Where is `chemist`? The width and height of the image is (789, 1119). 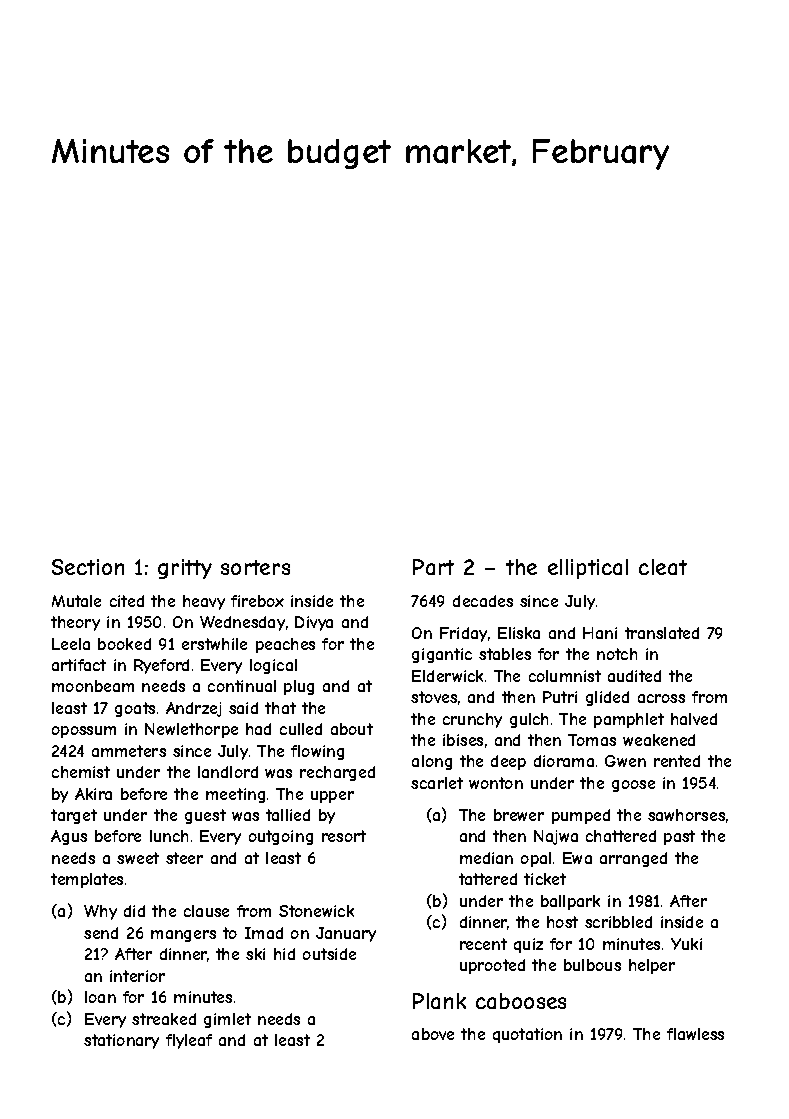 chemist is located at coordinates (81, 772).
